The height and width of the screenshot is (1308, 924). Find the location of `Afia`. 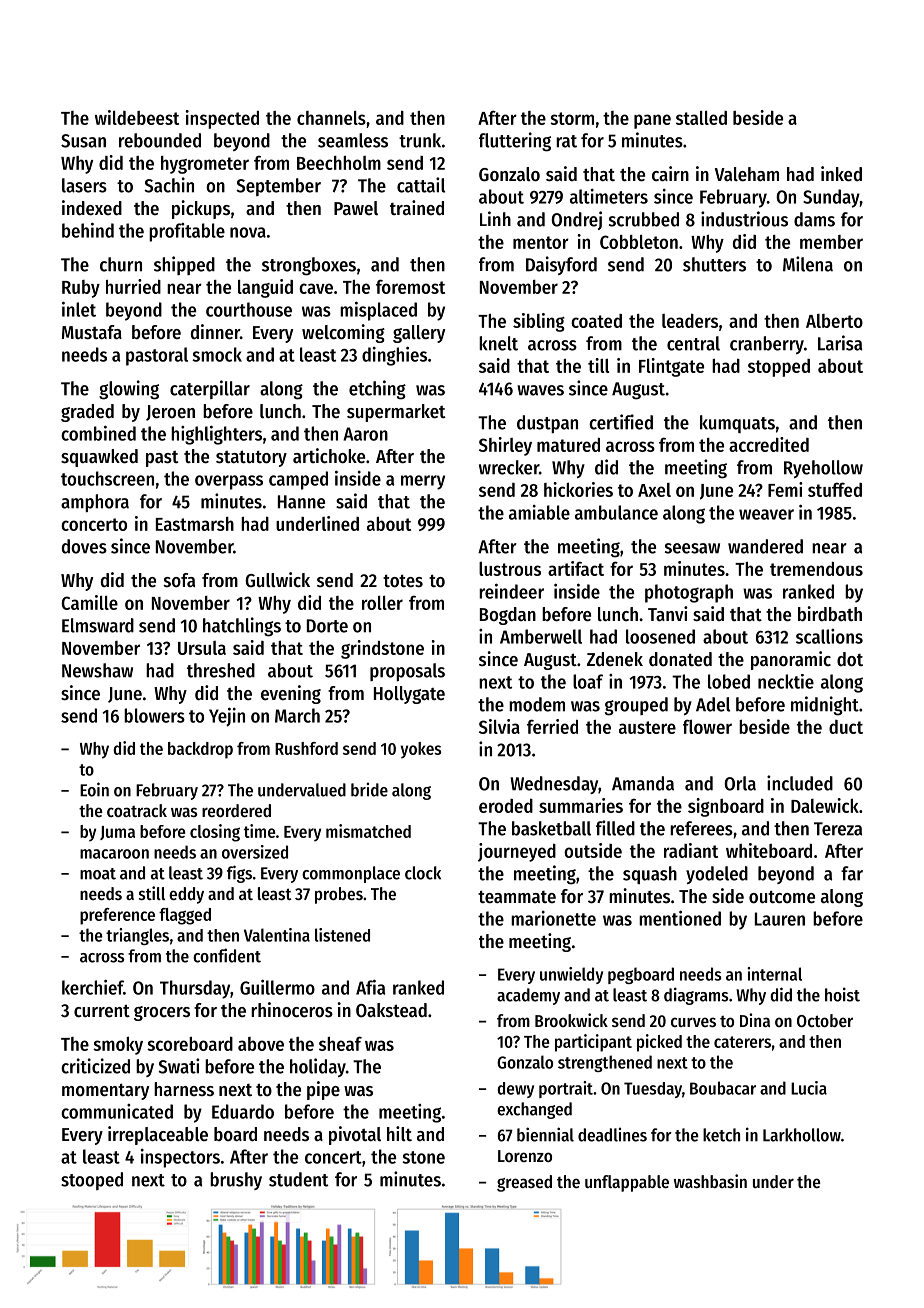

Afia is located at coordinates (370, 987).
